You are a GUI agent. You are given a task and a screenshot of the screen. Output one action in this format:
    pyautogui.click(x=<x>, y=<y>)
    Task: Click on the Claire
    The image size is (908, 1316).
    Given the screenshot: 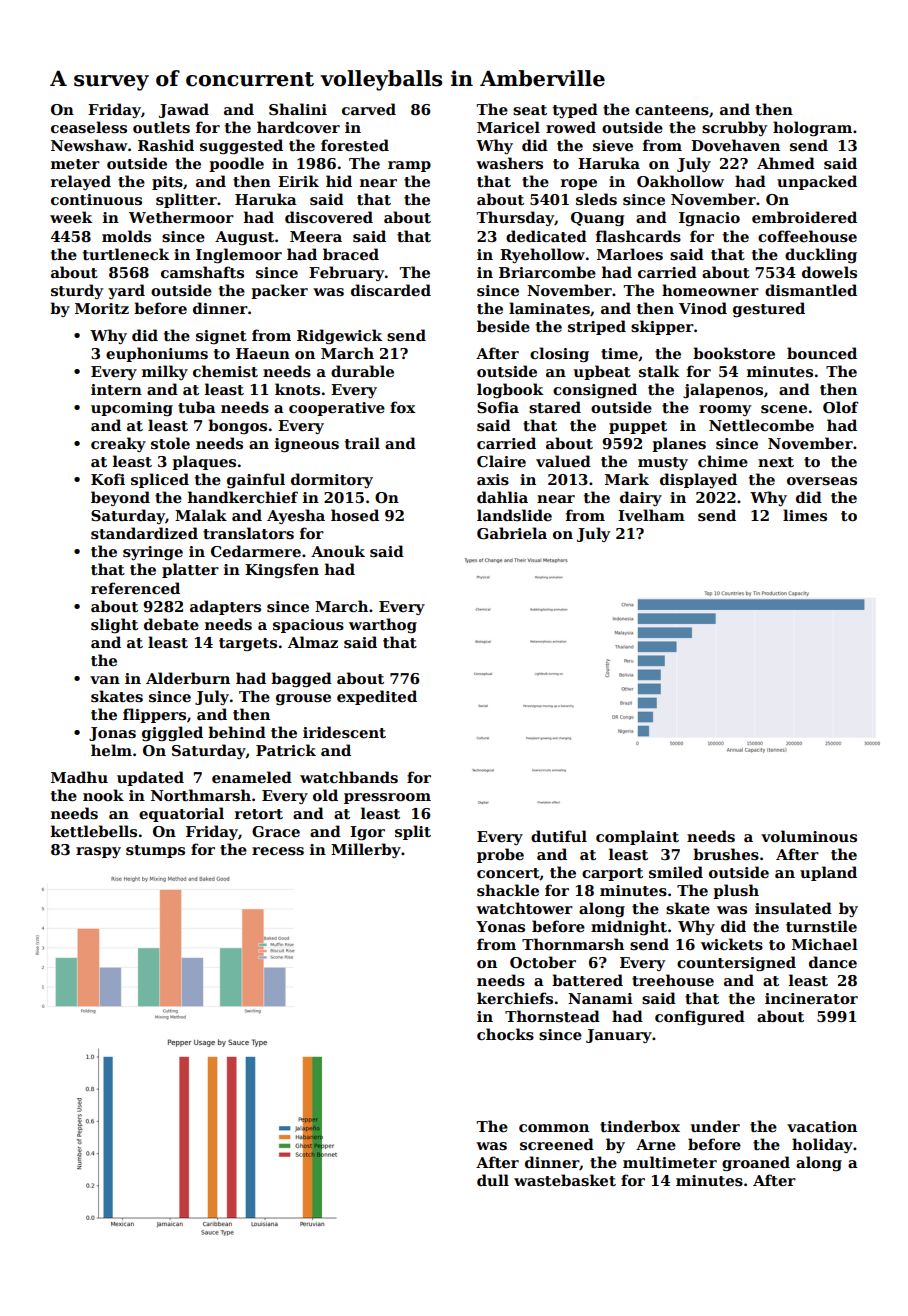 What is the action you would take?
    pyautogui.click(x=501, y=461)
